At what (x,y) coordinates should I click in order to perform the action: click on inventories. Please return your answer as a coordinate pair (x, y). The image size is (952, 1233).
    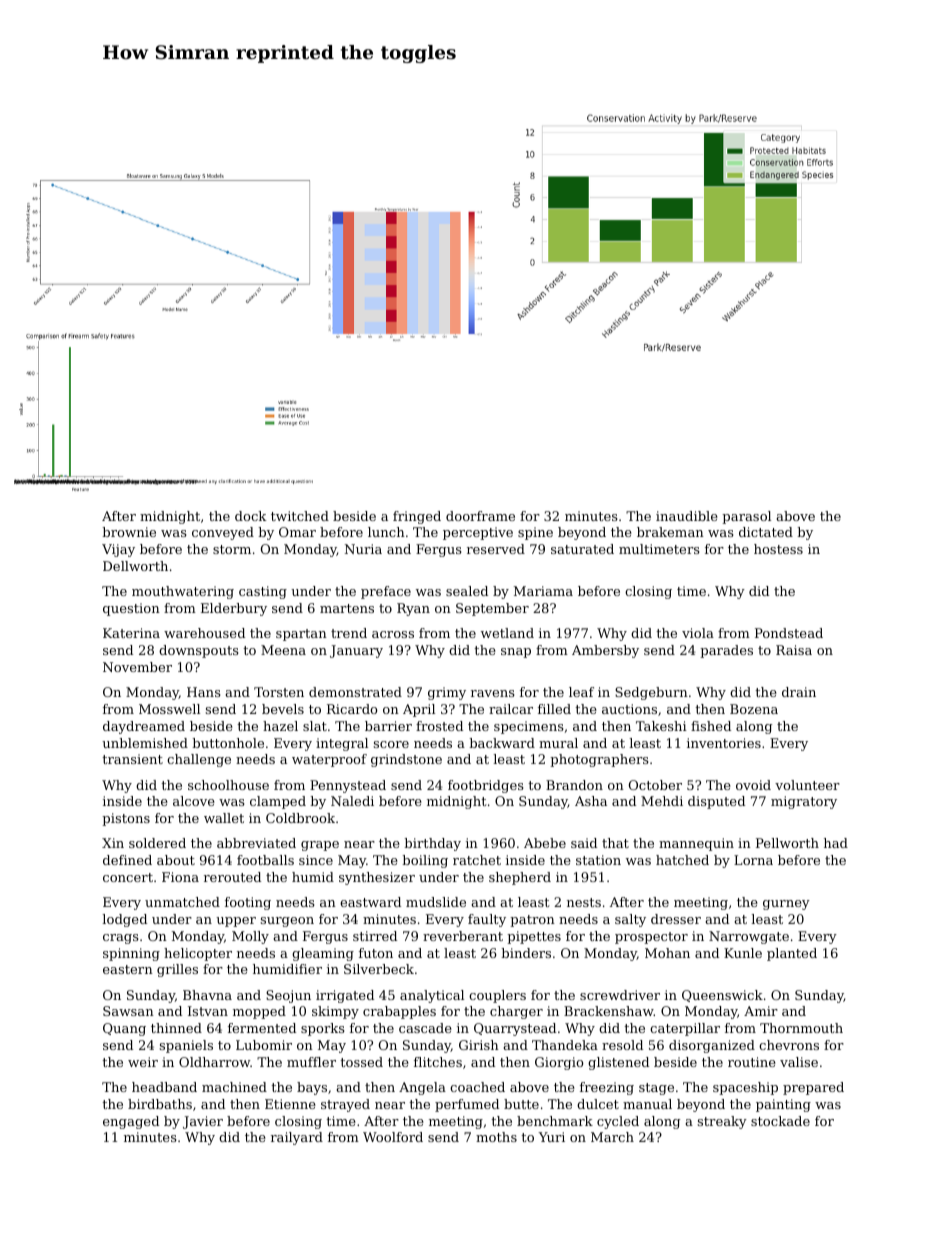
    Looking at the image, I should click on (724, 743).
